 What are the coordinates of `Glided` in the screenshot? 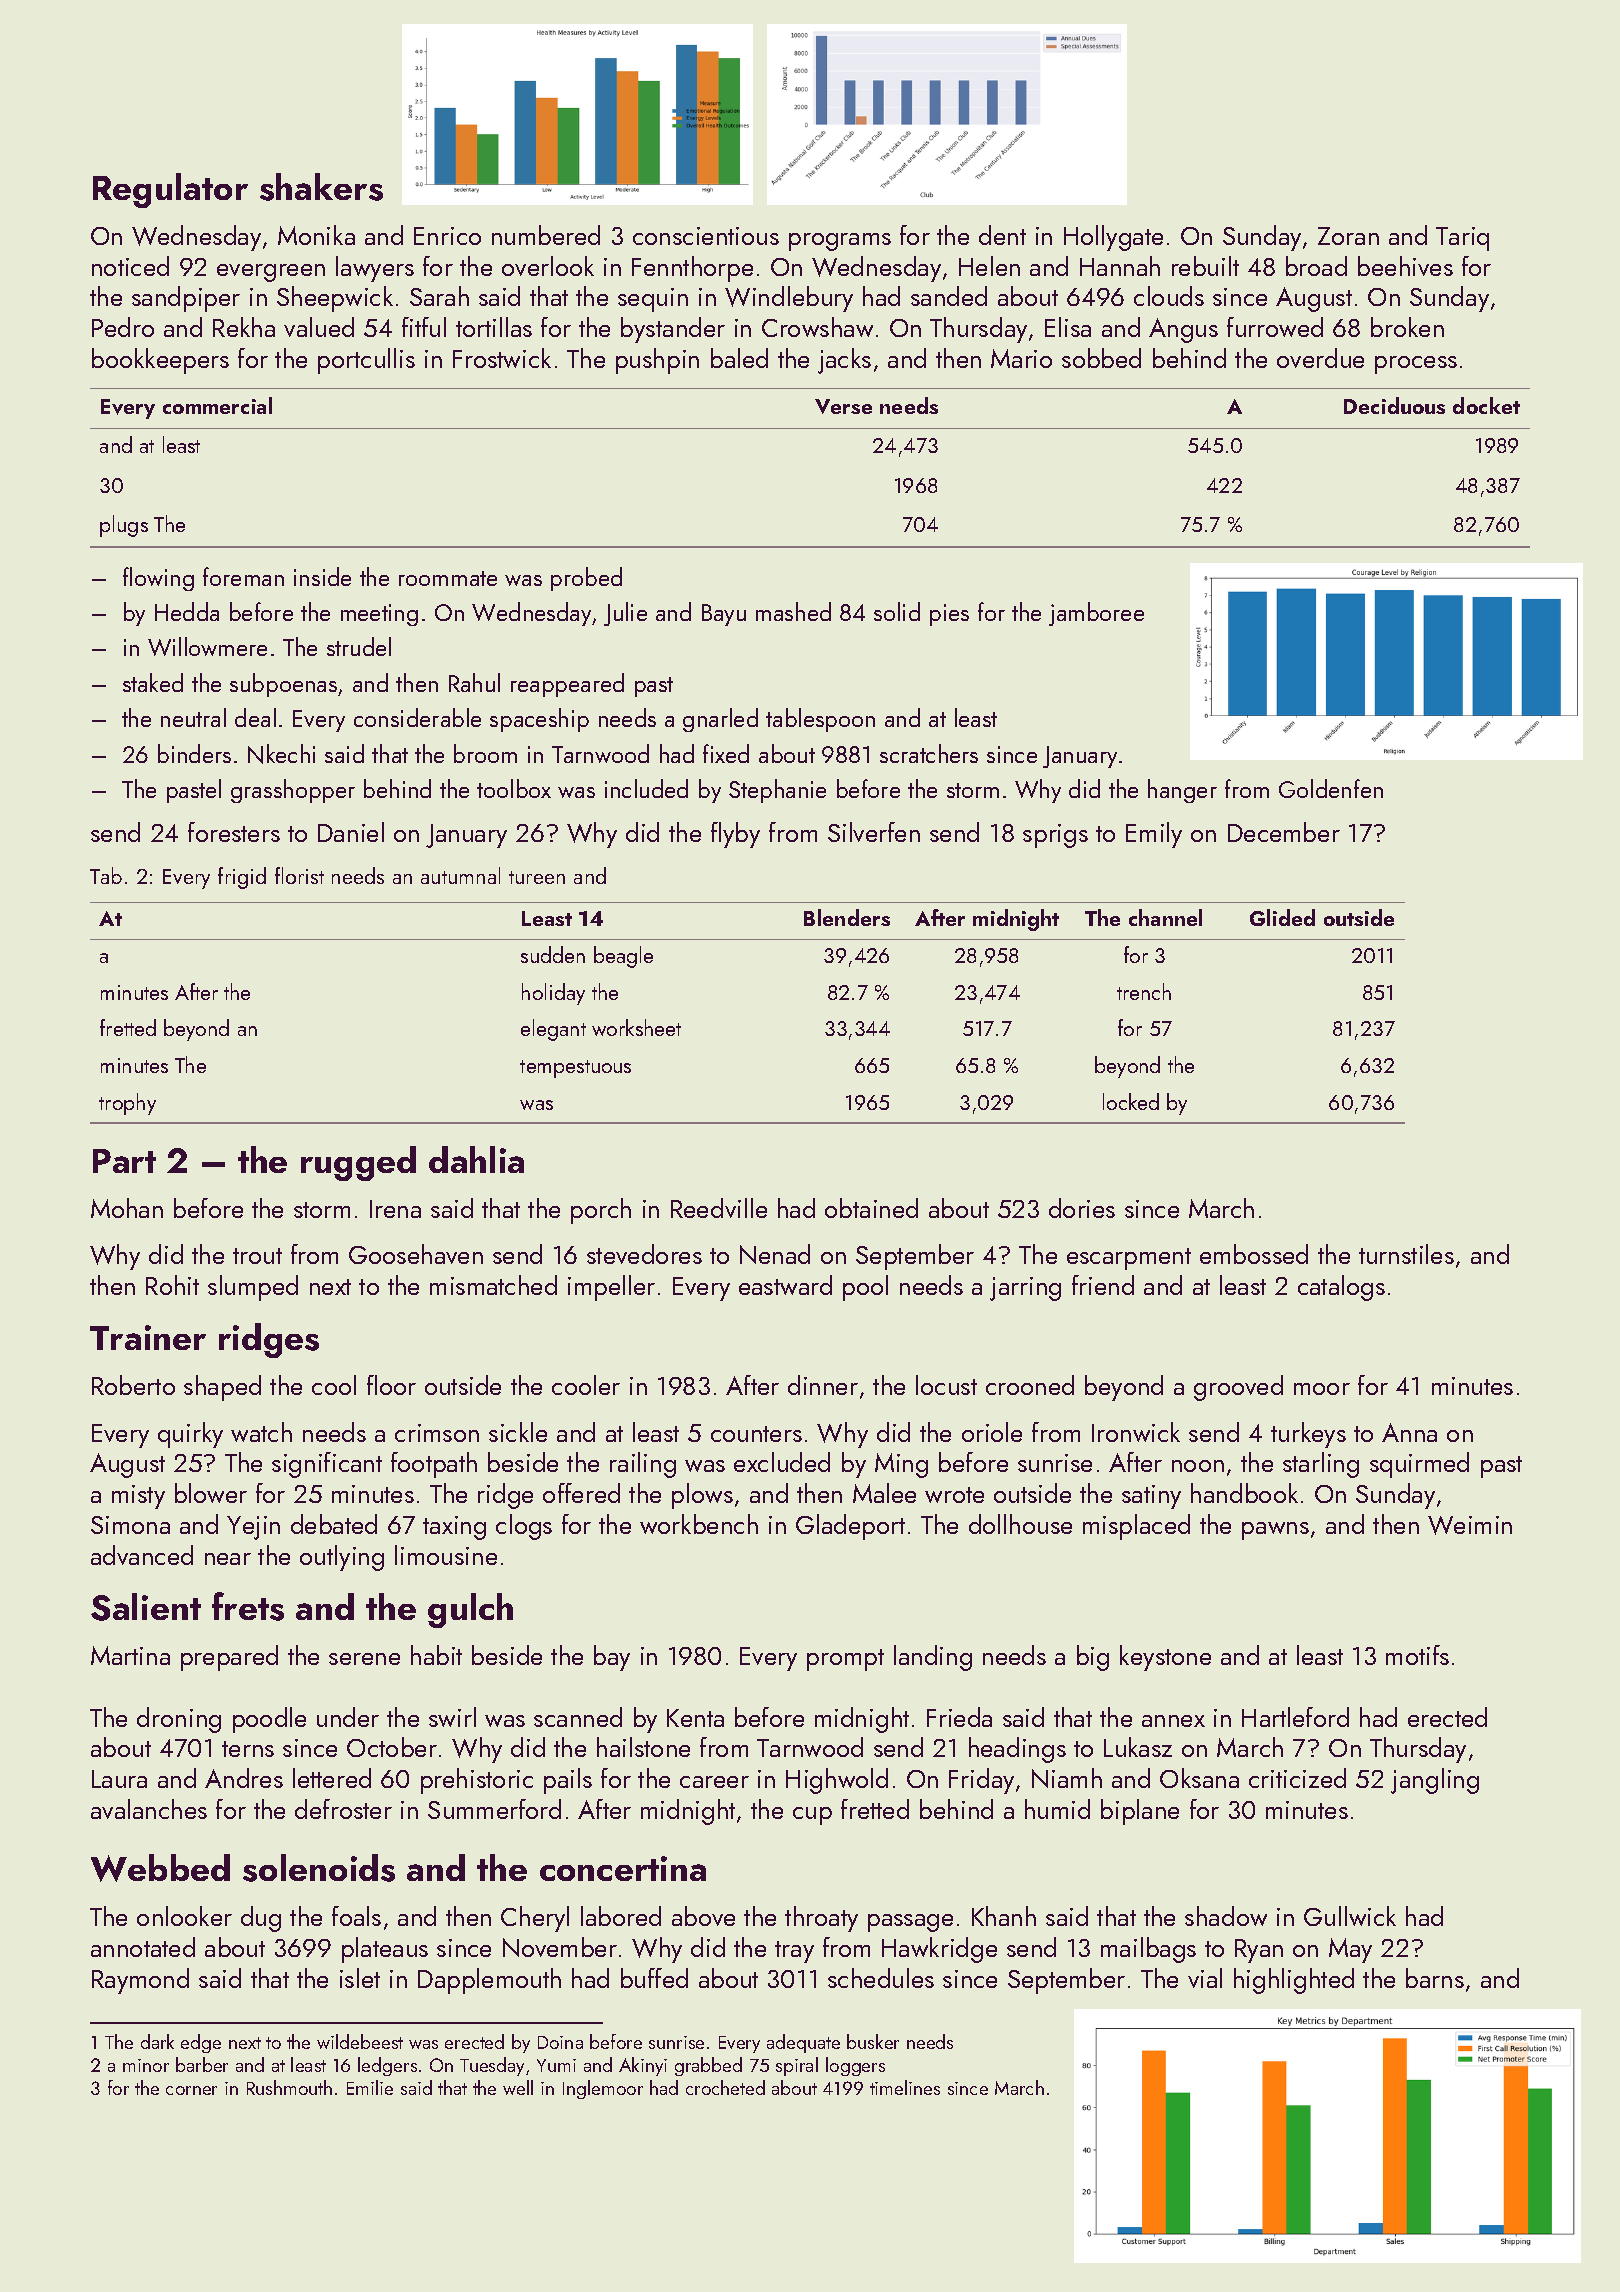 It's located at (1282, 917).
